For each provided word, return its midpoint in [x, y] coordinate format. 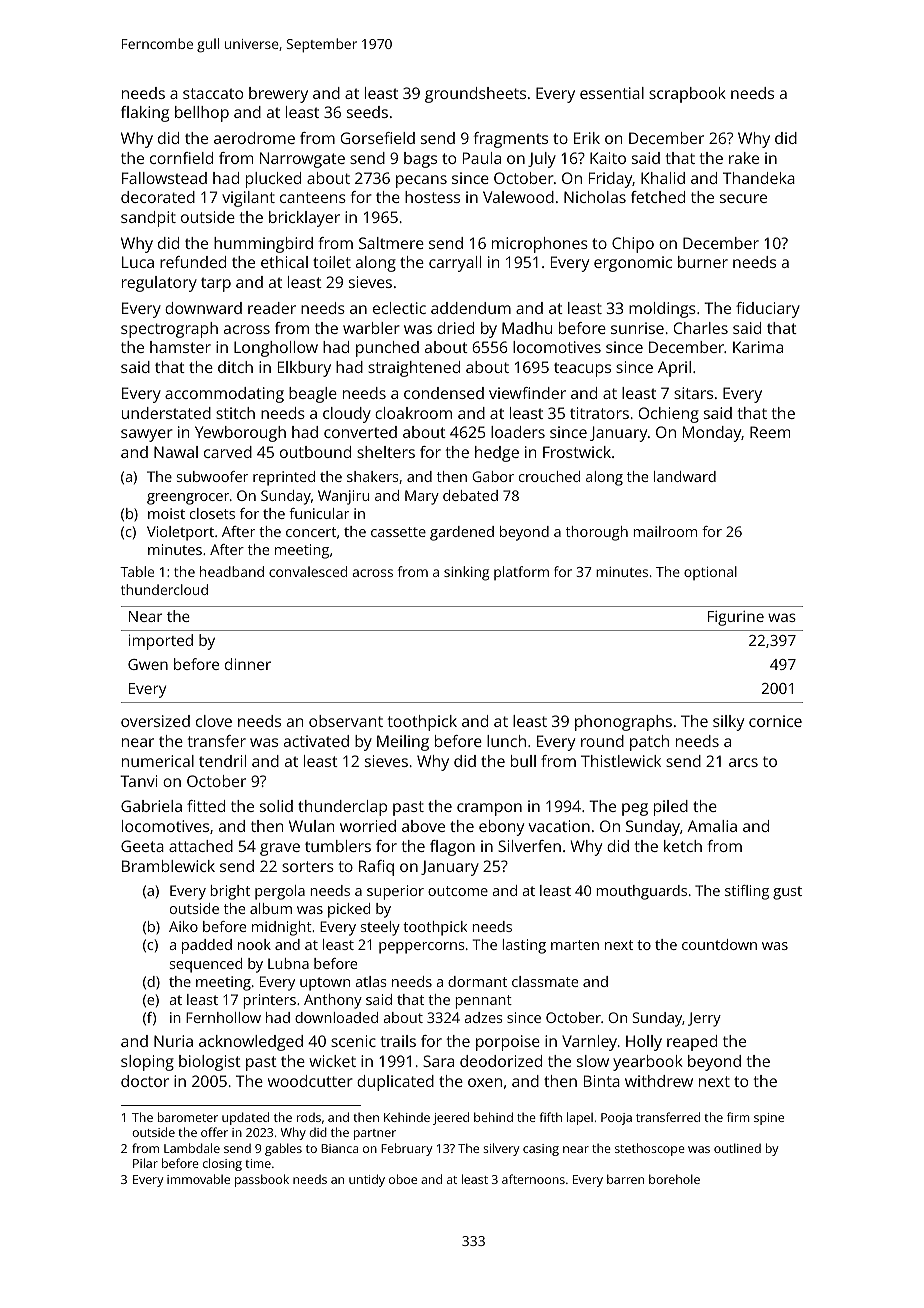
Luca [138, 262]
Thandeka [759, 178]
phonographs [623, 723]
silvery [501, 1149]
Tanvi [138, 781]
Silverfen [529, 846]
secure [743, 198]
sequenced [206, 965]
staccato [213, 93]
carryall [455, 264]
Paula [482, 158]
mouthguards [641, 892]
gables [283, 1149]
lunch [506, 741]
